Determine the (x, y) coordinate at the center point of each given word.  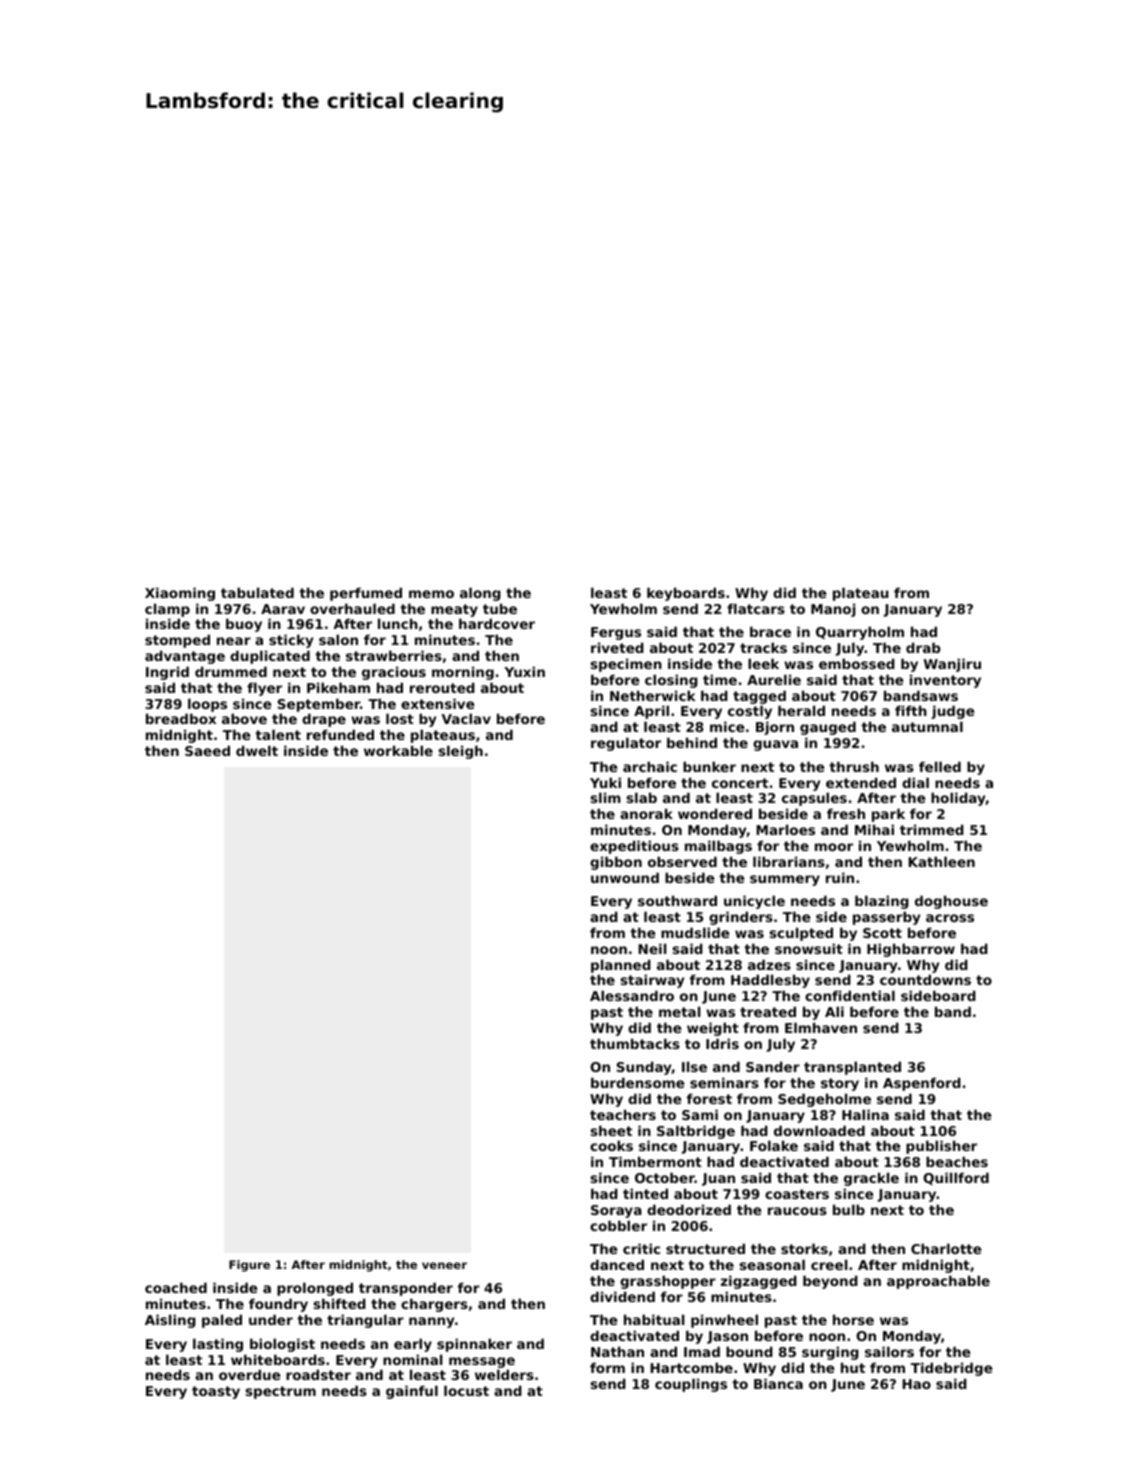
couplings (691, 1385)
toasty (216, 1392)
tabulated (257, 592)
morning (463, 673)
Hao (916, 1384)
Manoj (833, 610)
